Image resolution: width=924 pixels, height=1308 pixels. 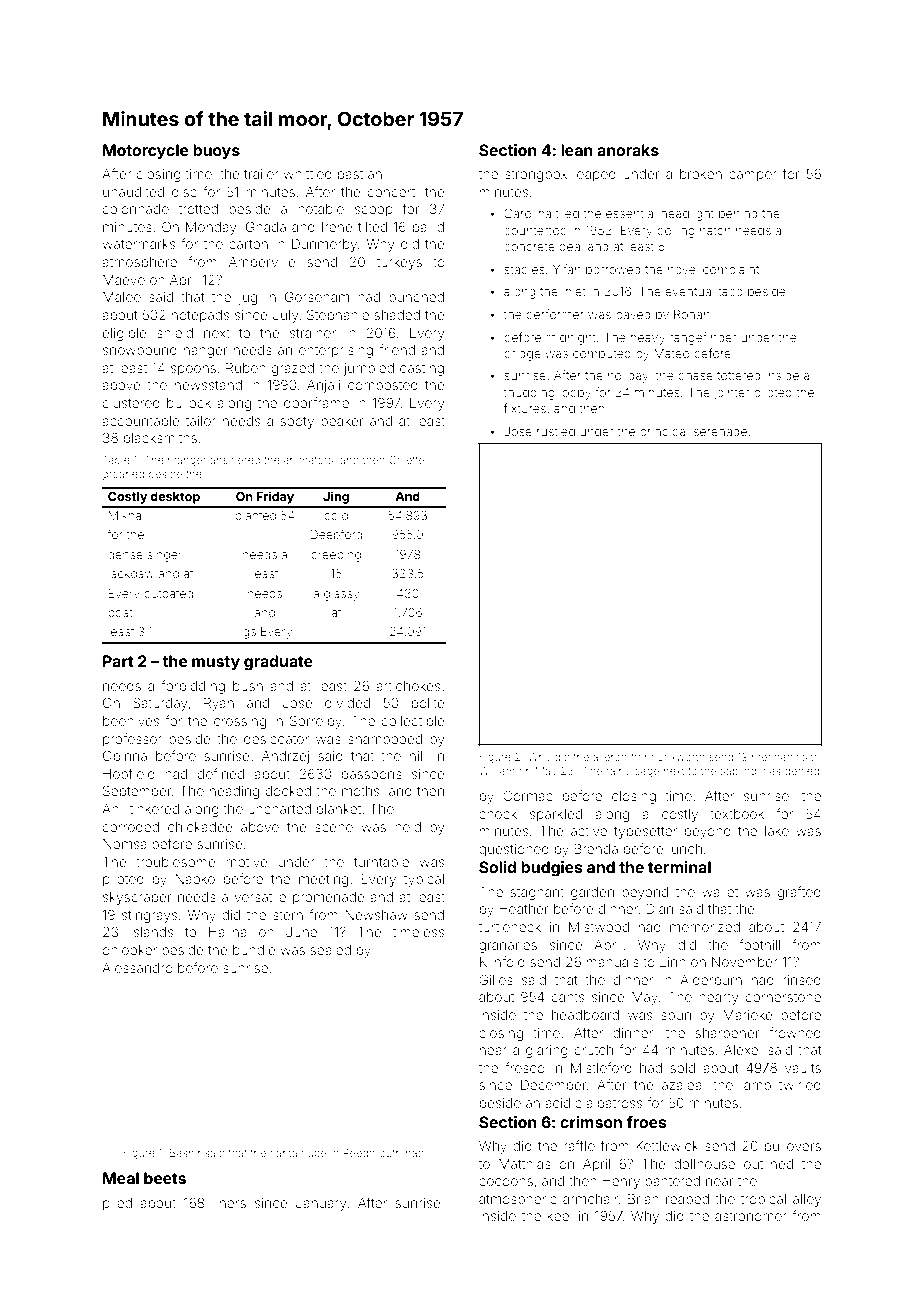 I want to click on bundle, so click(x=254, y=950).
